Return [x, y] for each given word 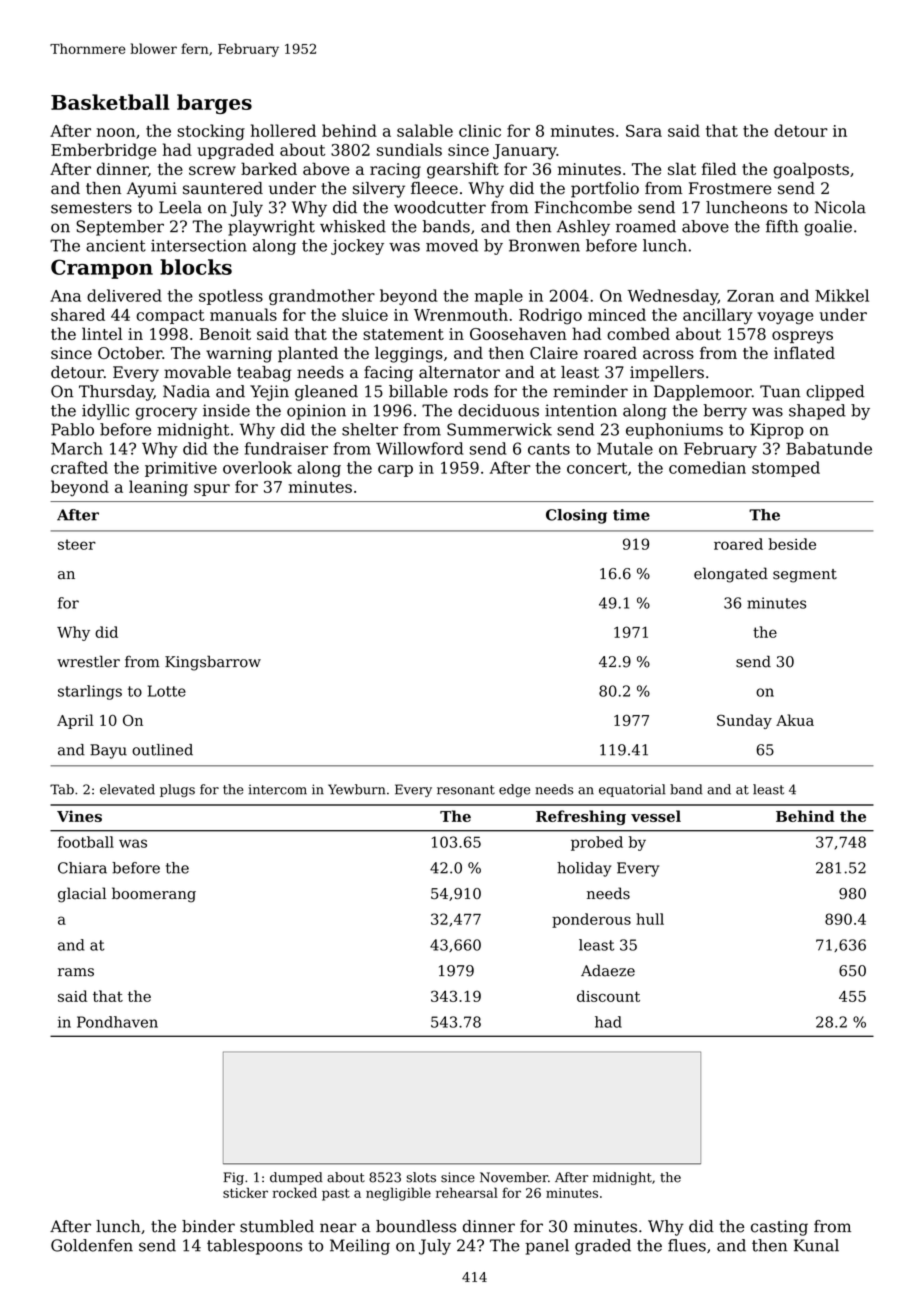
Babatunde [829, 448]
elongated [731, 575]
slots [421, 1177]
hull [650, 919]
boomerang [154, 895]
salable [425, 130]
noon [116, 132]
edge [514, 790]
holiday [584, 869]
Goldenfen [92, 1245]
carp [395, 471]
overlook [257, 467]
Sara [644, 131]
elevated [127, 789]
